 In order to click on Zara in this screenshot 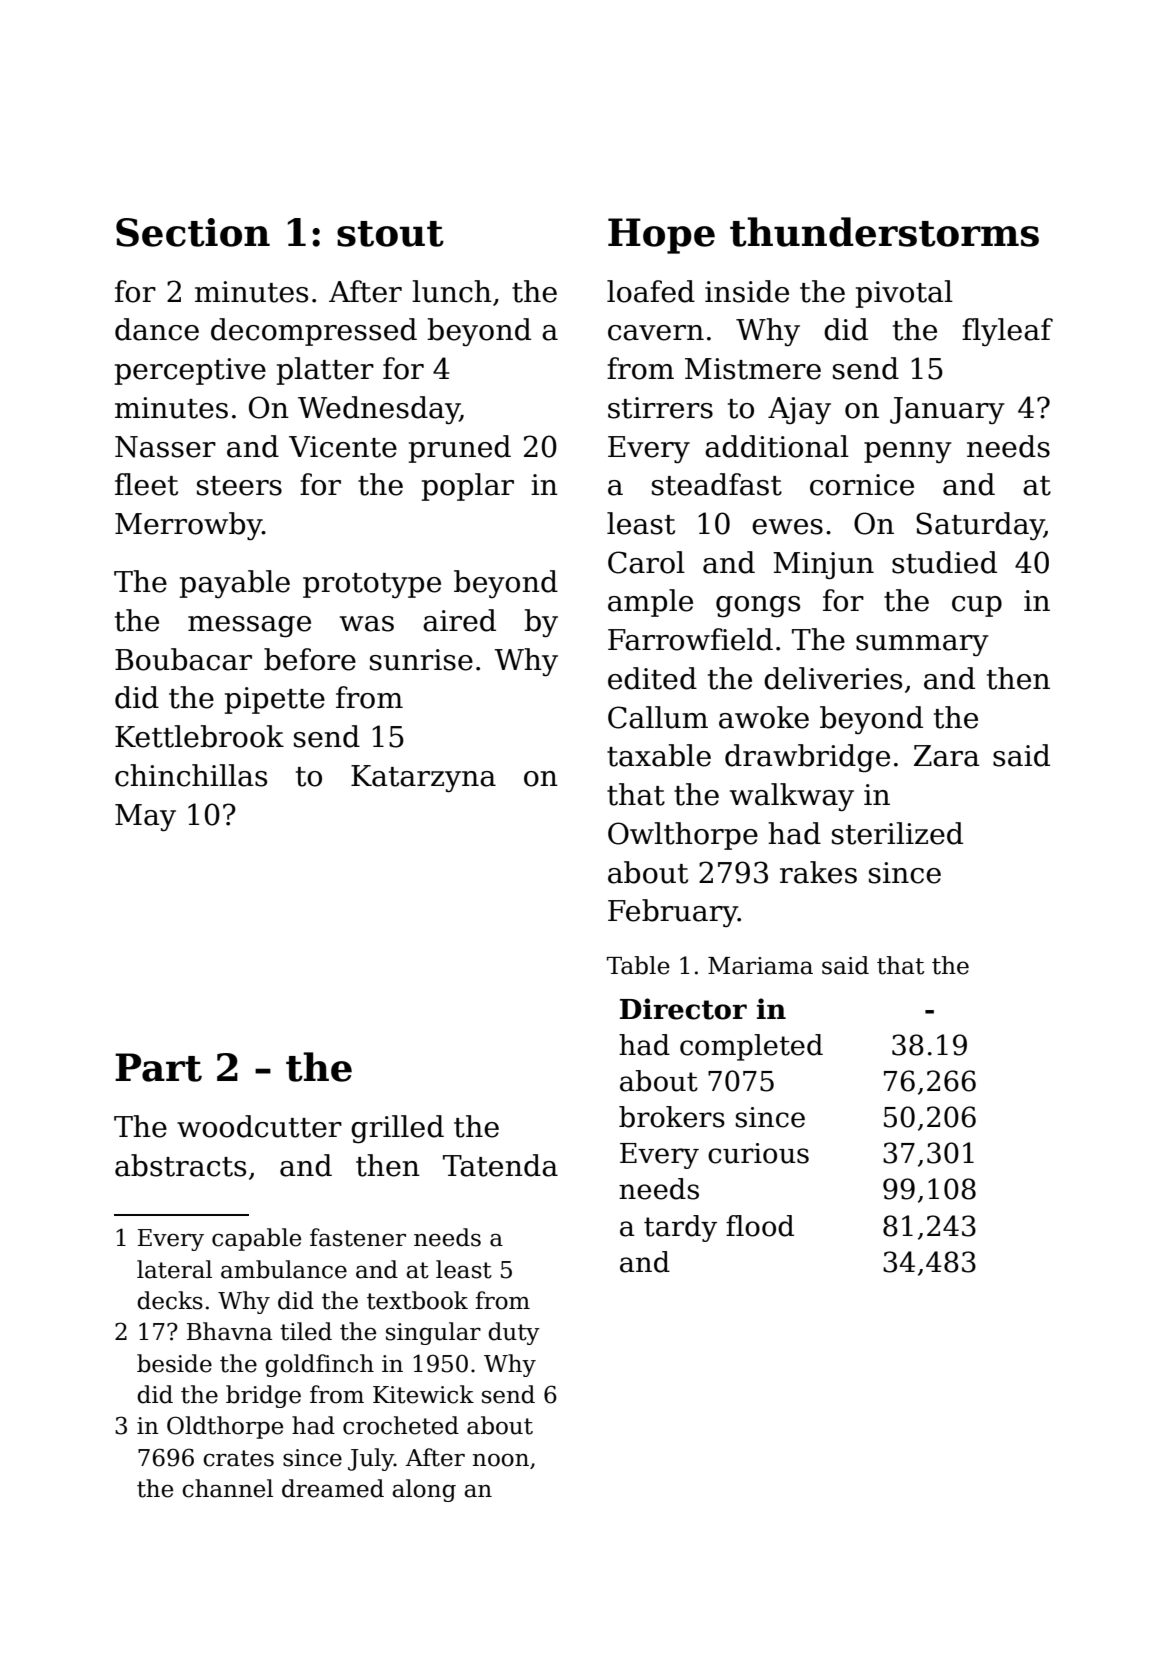, I will do `click(947, 756)`.
